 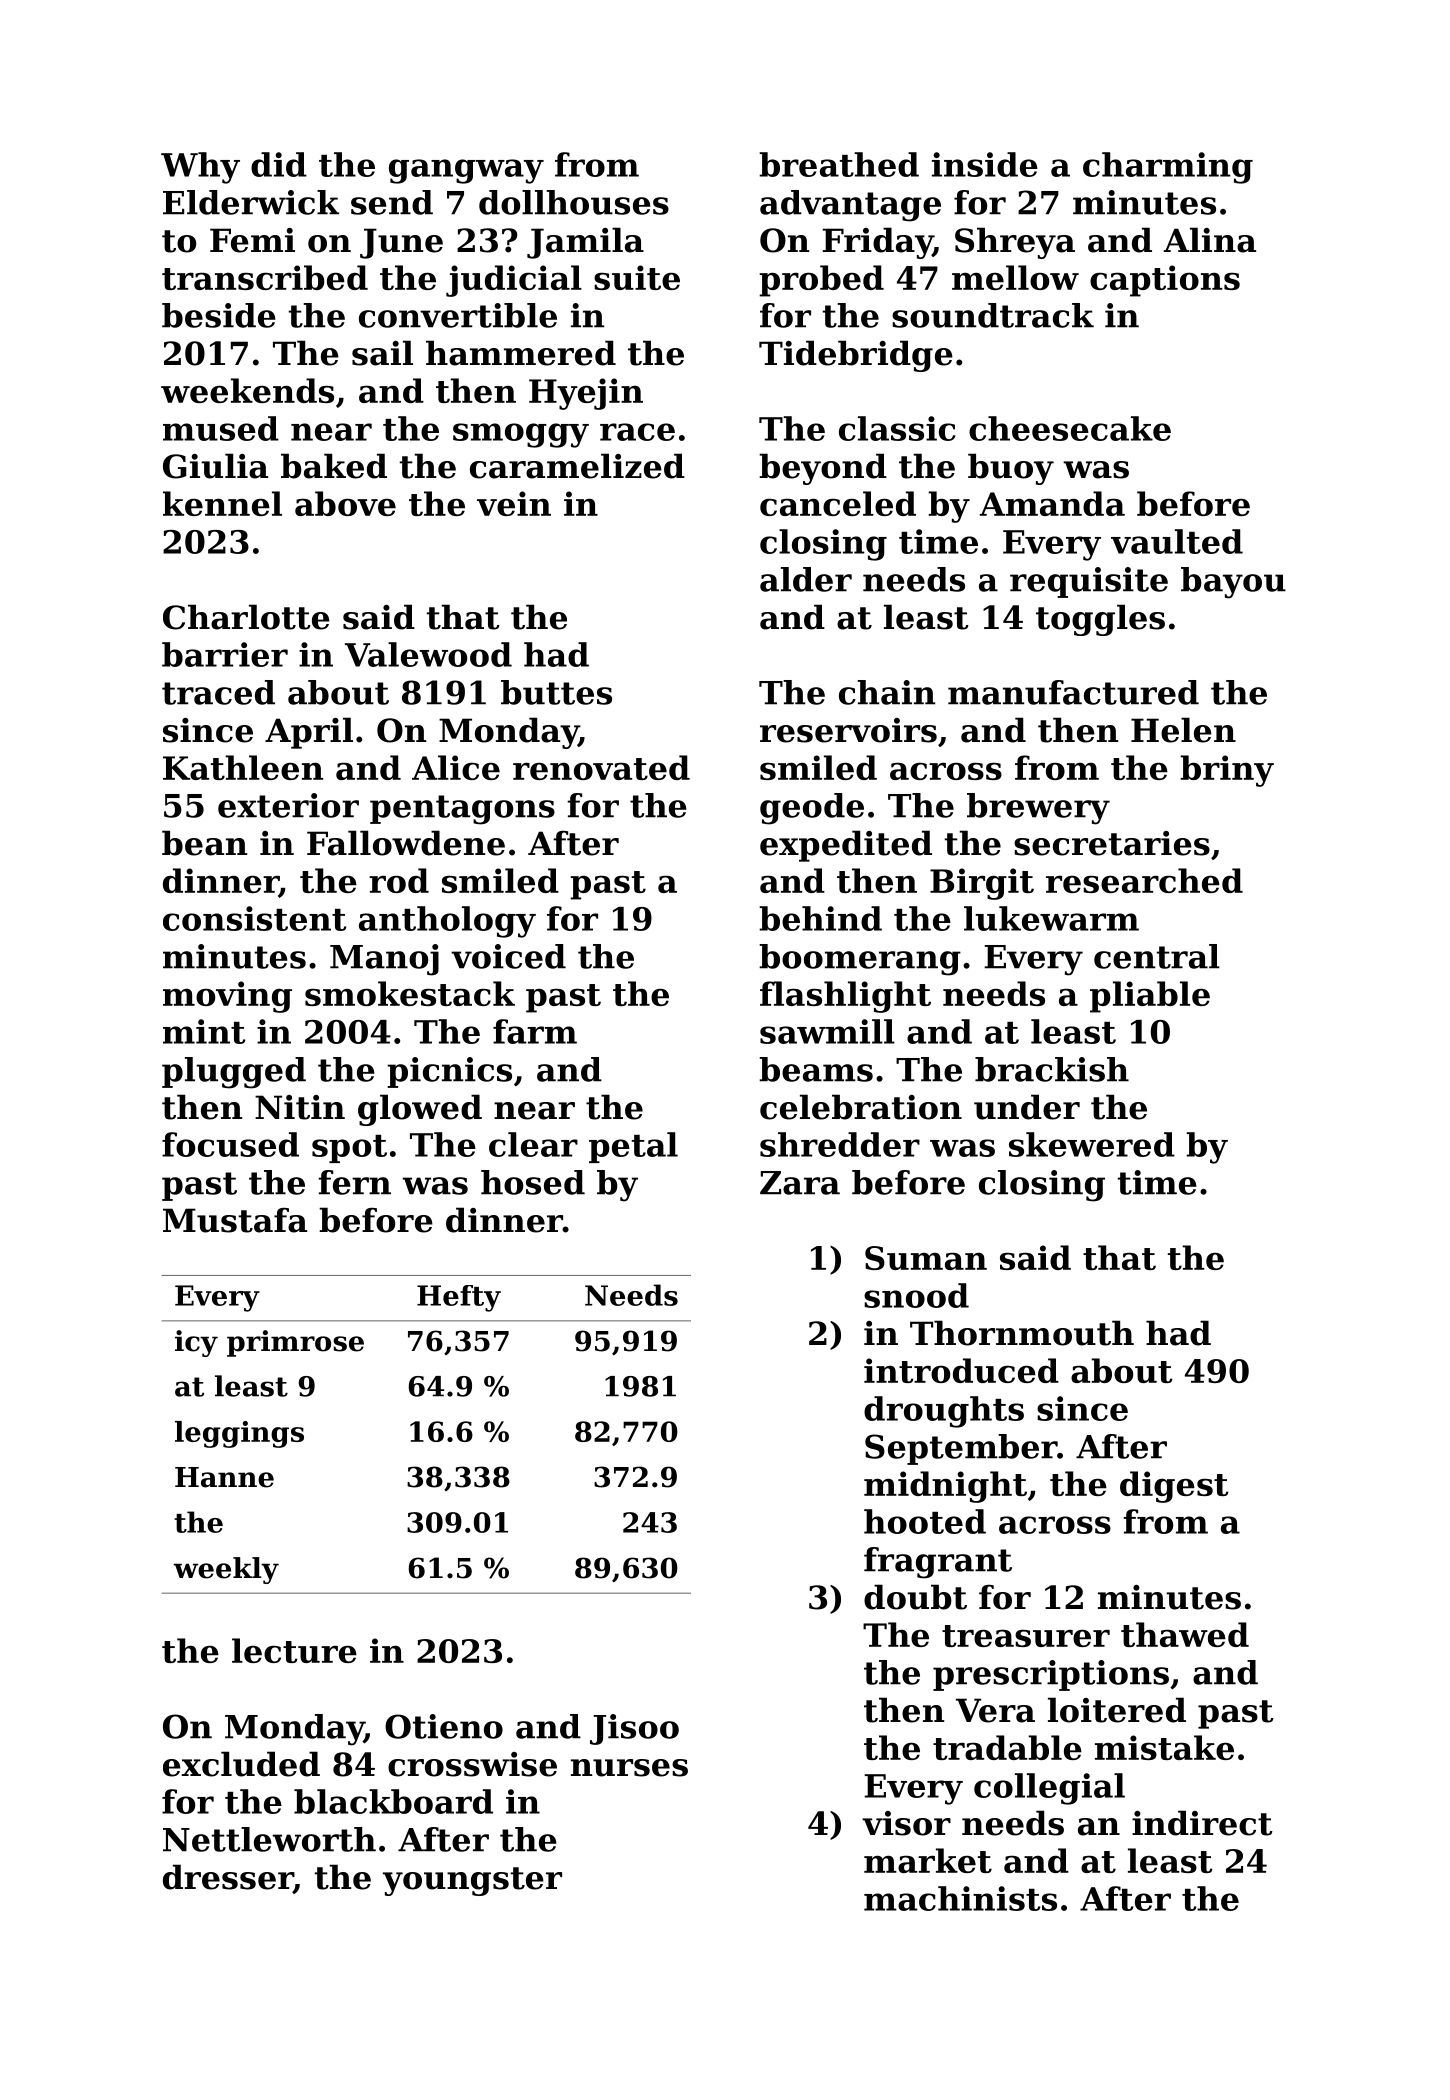 What do you see at coordinates (222, 503) in the screenshot?
I see `kennel` at bounding box center [222, 503].
